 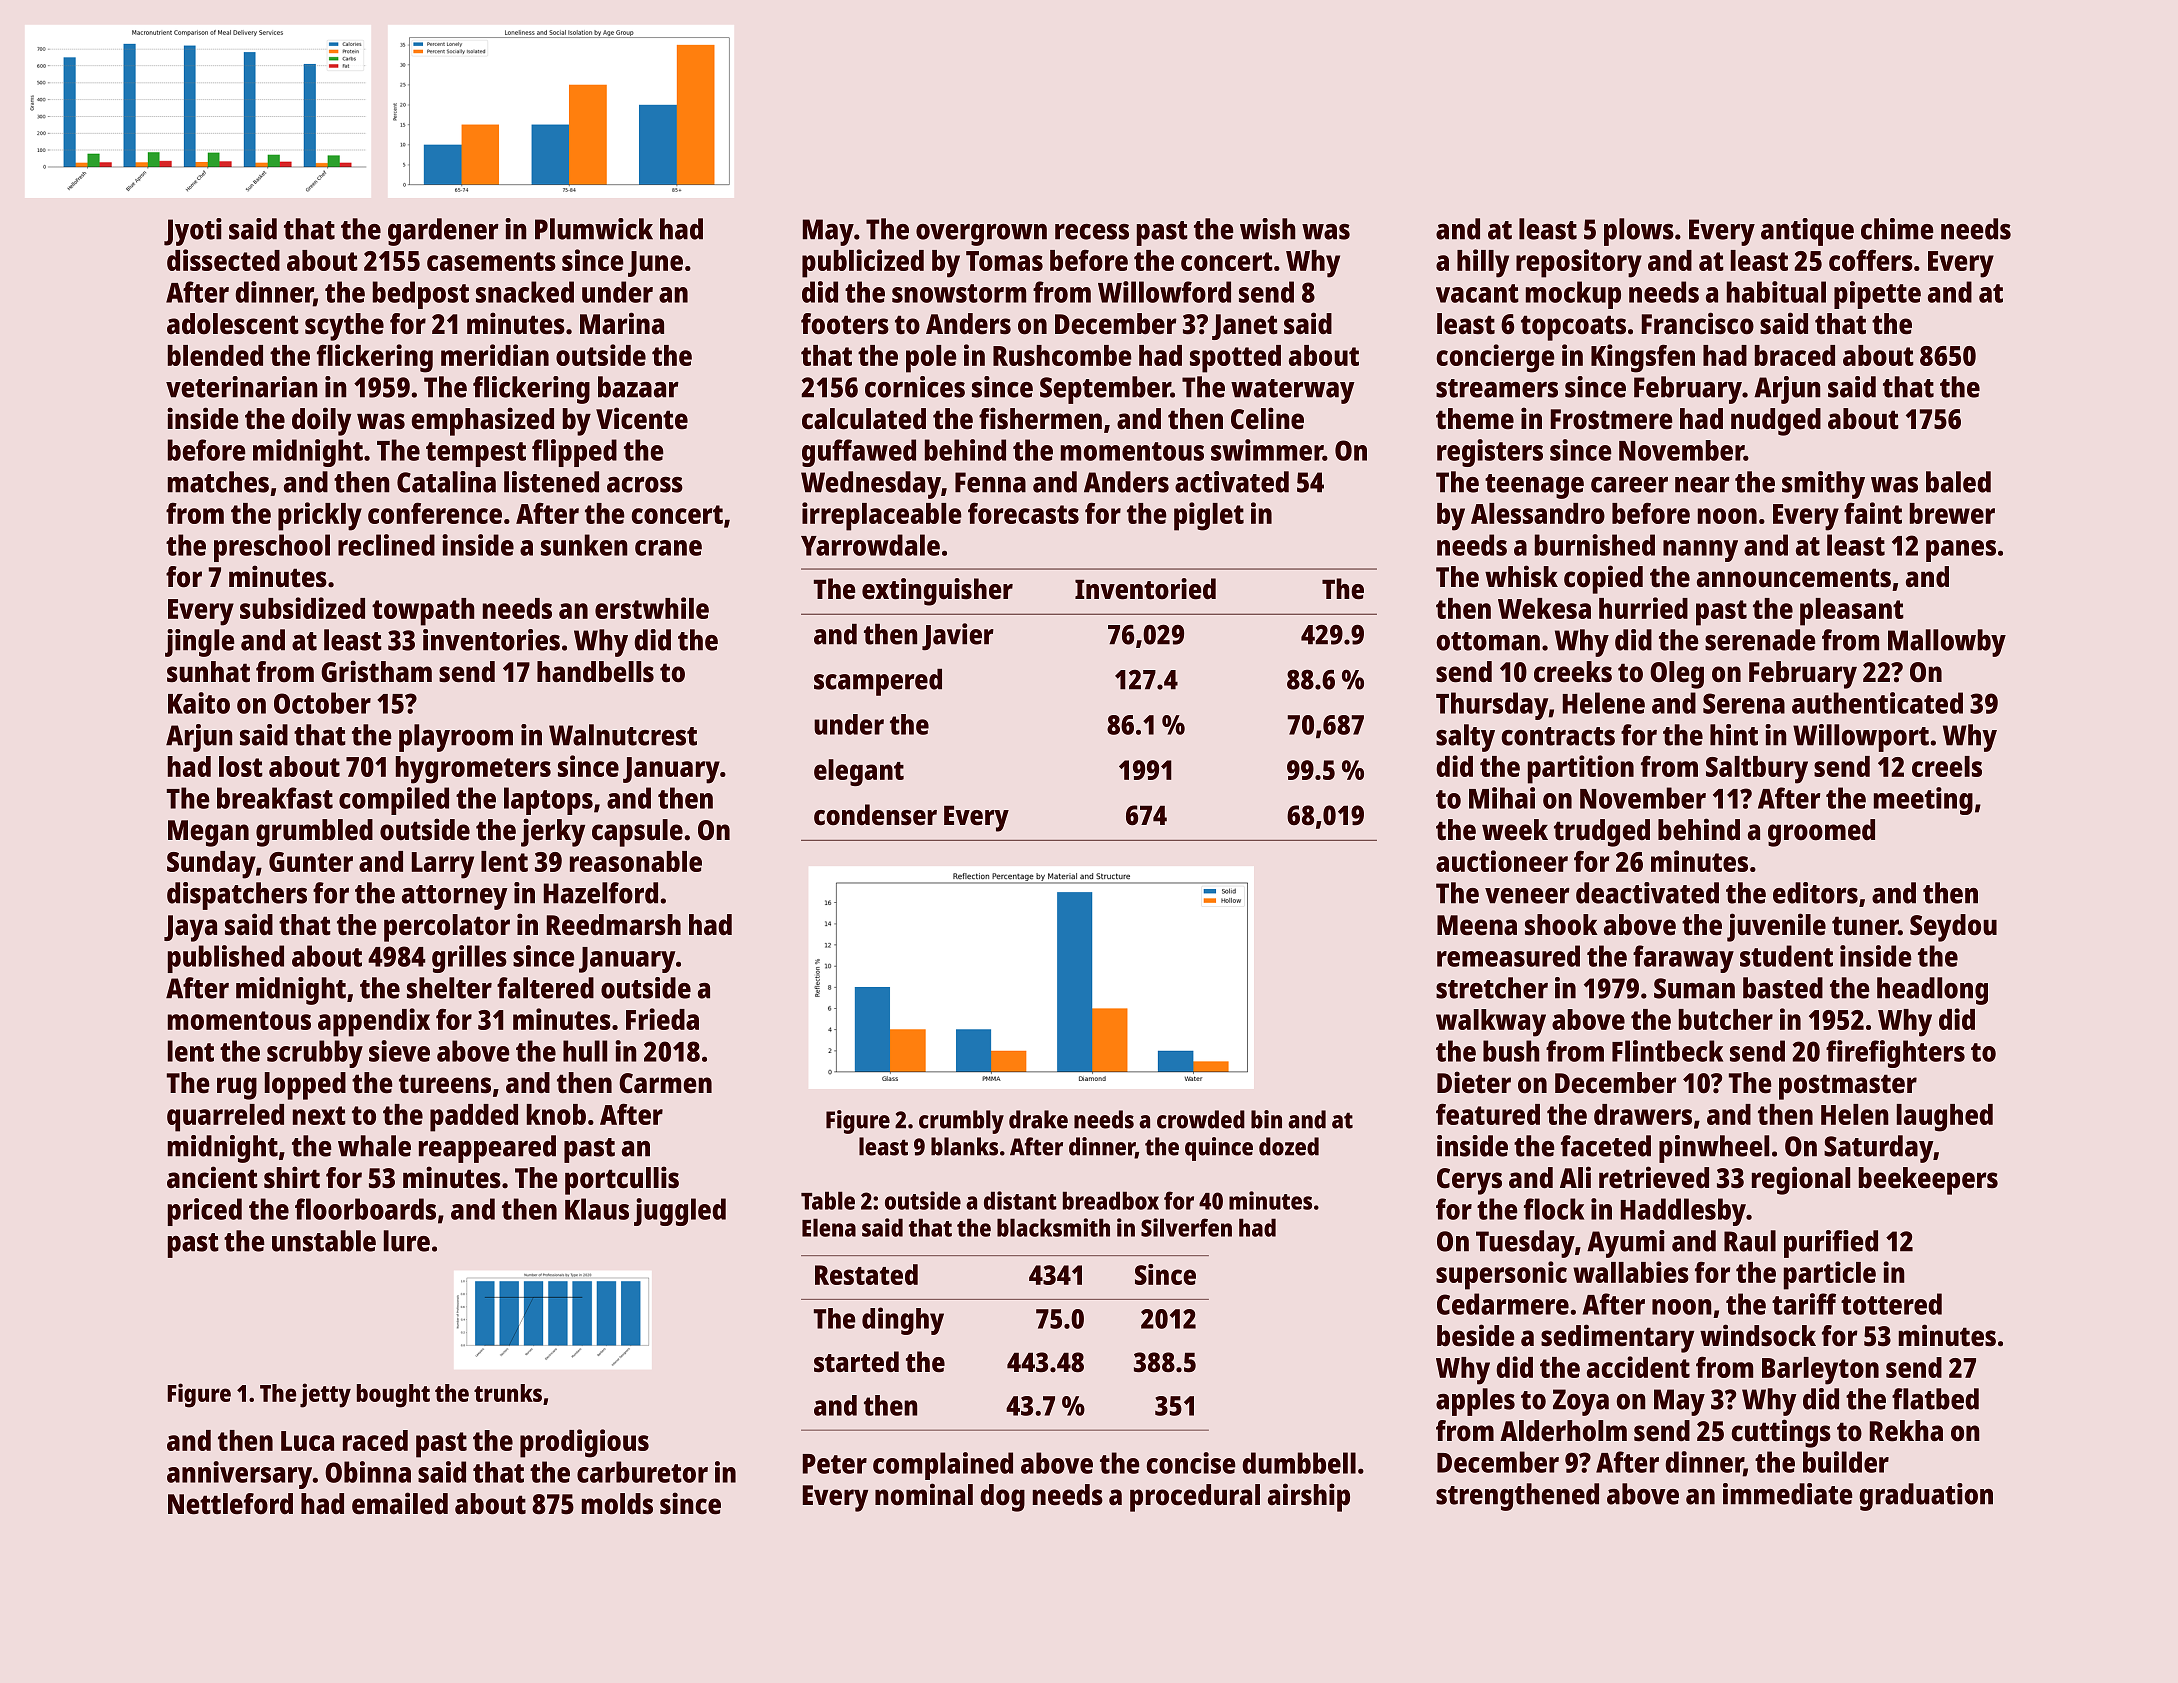 I want to click on dog, so click(x=1002, y=1498).
